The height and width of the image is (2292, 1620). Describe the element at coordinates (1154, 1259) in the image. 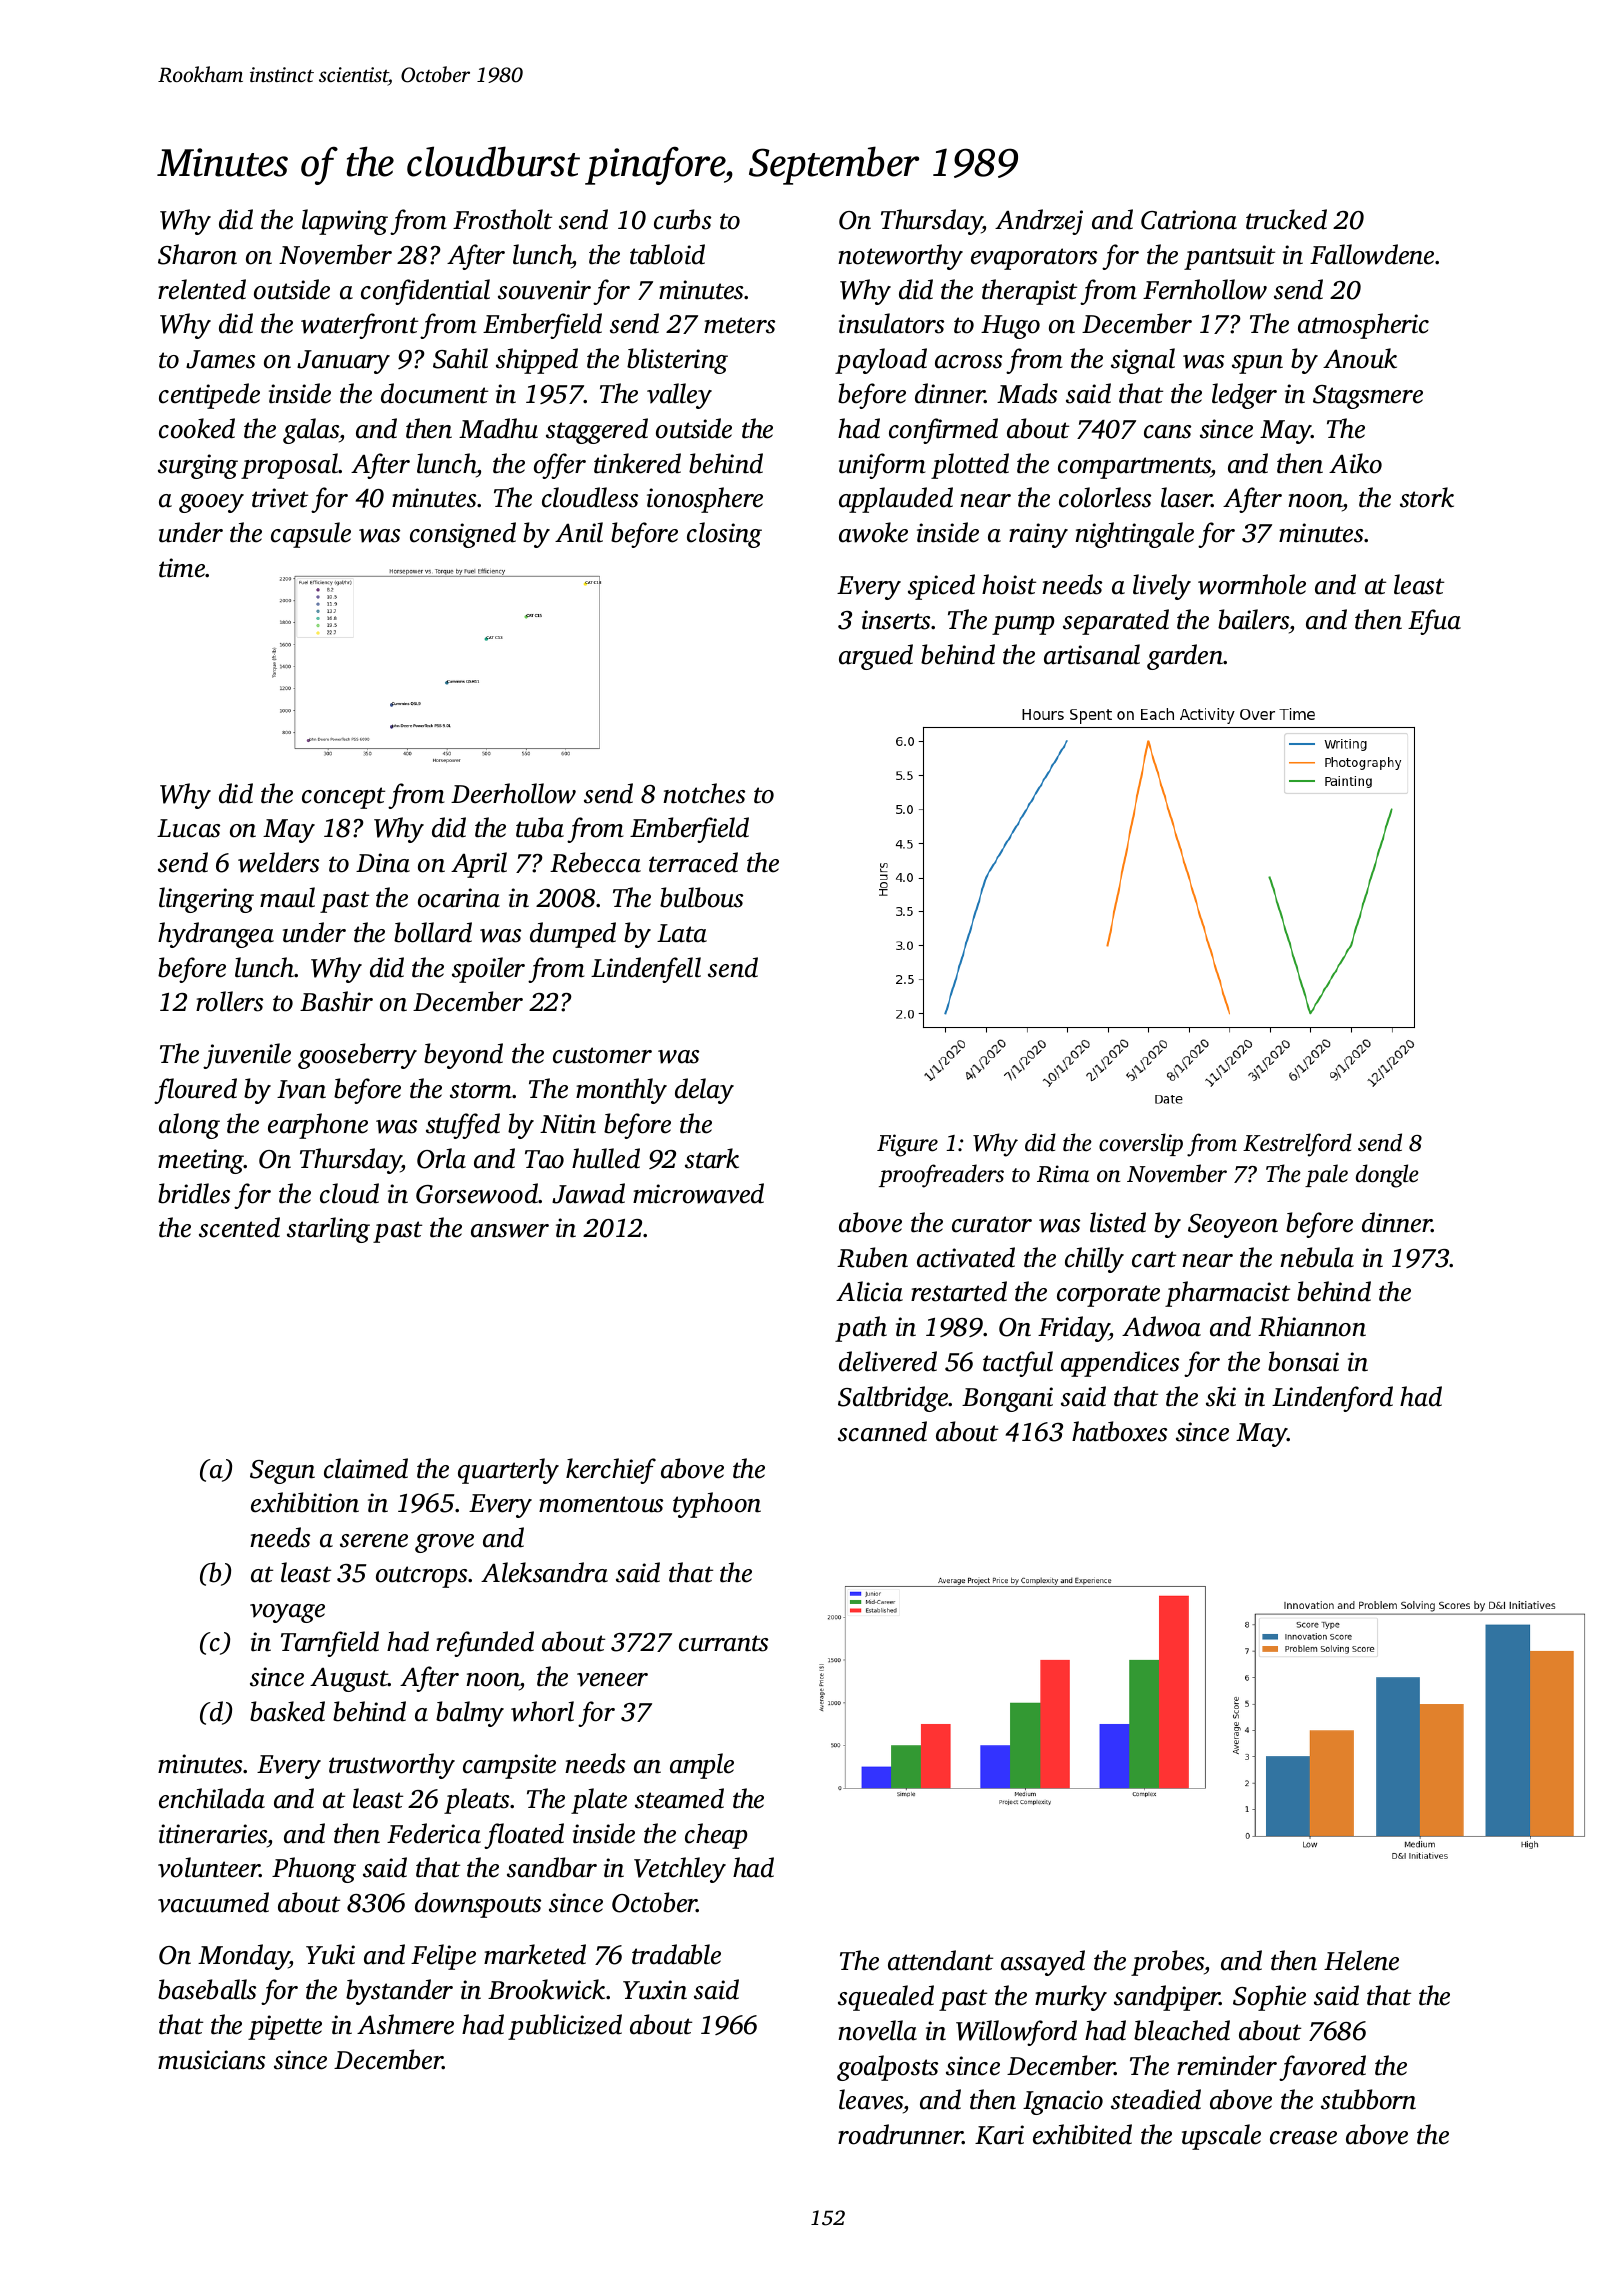

I see `cart` at that location.
